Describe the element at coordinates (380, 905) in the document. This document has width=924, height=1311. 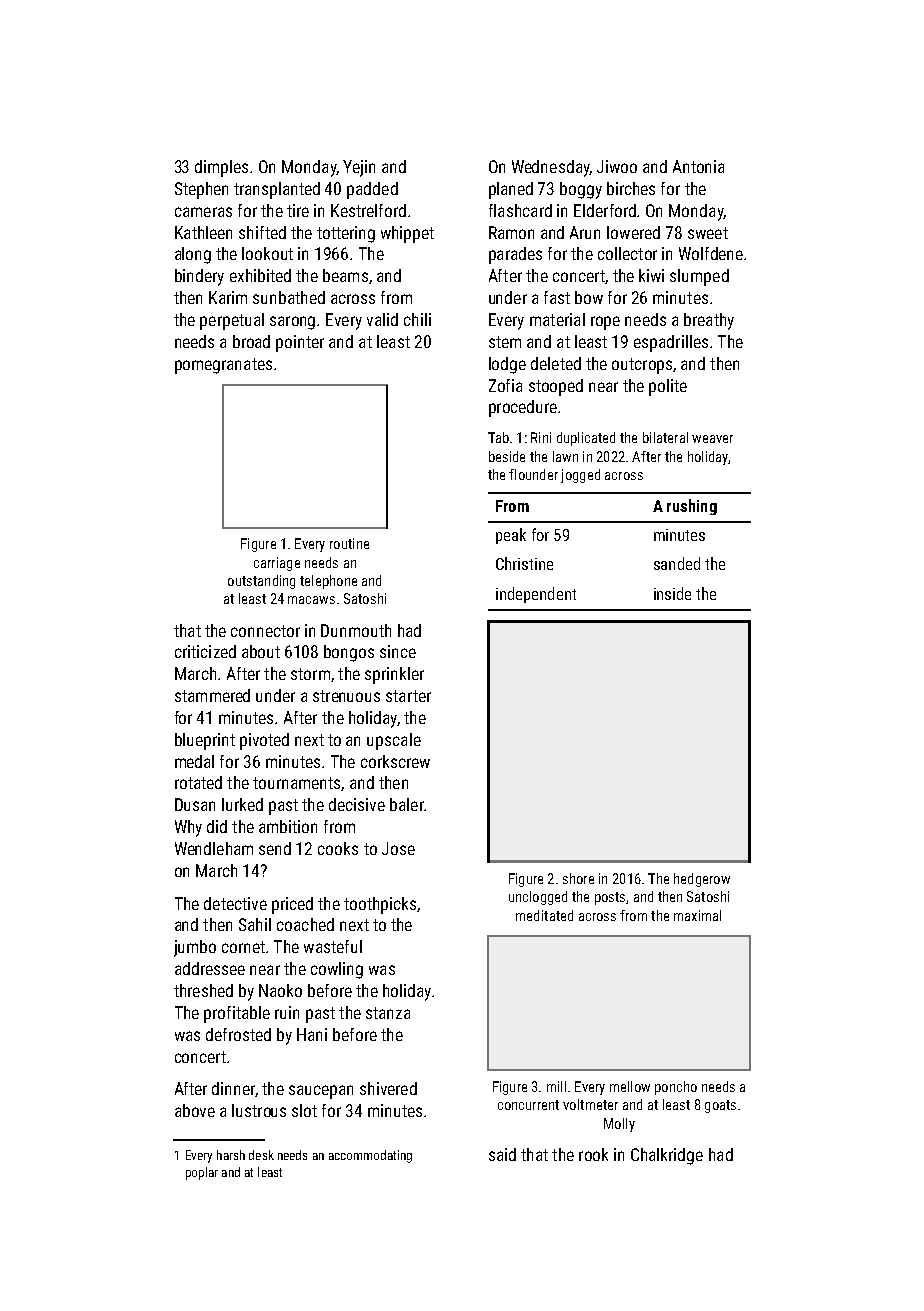
I see `toothpicks` at that location.
